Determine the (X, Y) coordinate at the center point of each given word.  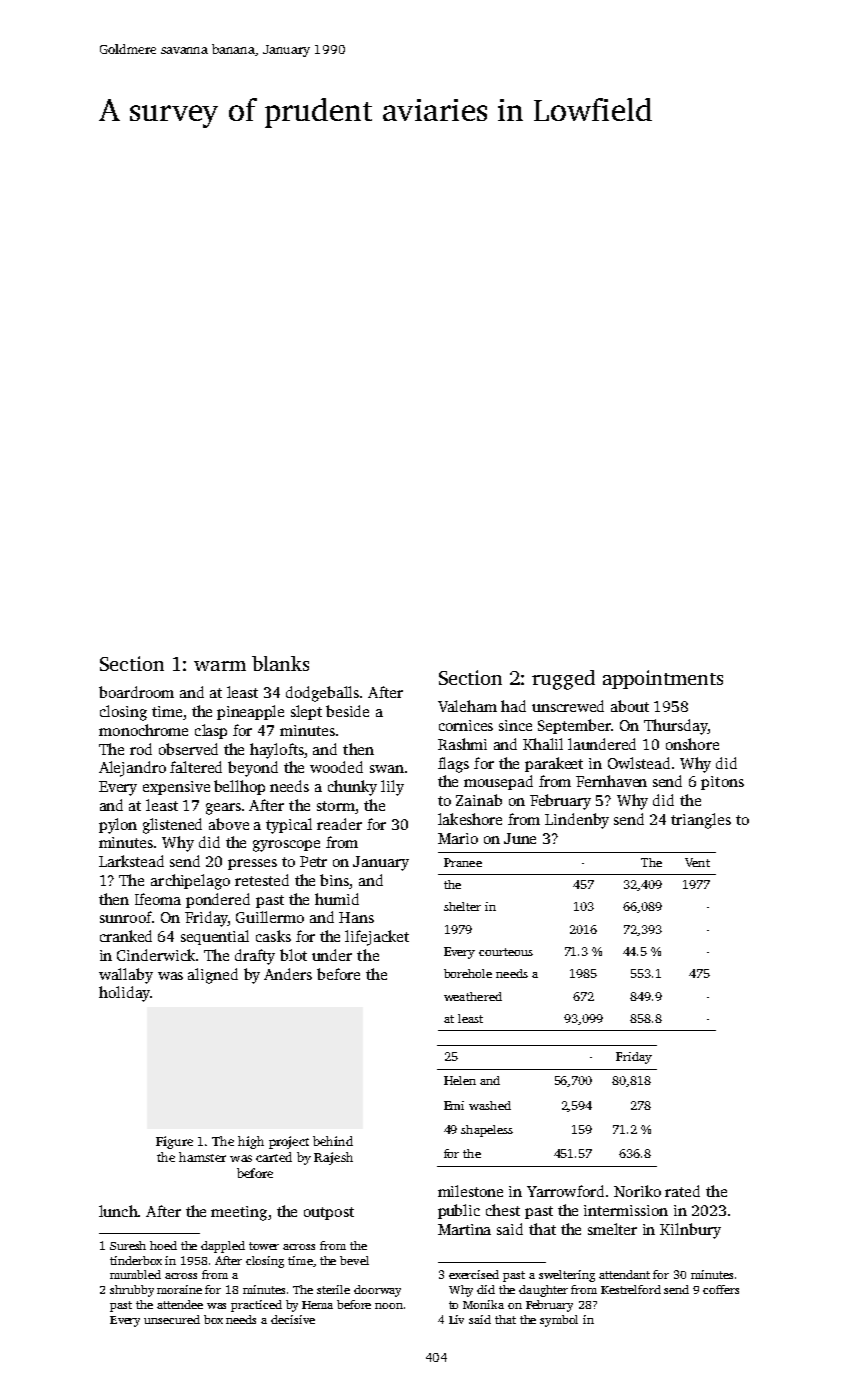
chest (503, 1210)
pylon (118, 826)
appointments (663, 679)
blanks (280, 663)
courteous (506, 952)
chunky (352, 788)
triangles (701, 821)
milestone (470, 1191)
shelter (462, 906)
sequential (215, 937)
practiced (256, 1306)
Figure (174, 1142)
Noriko (637, 1191)
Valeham (467, 706)
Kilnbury (690, 1231)
